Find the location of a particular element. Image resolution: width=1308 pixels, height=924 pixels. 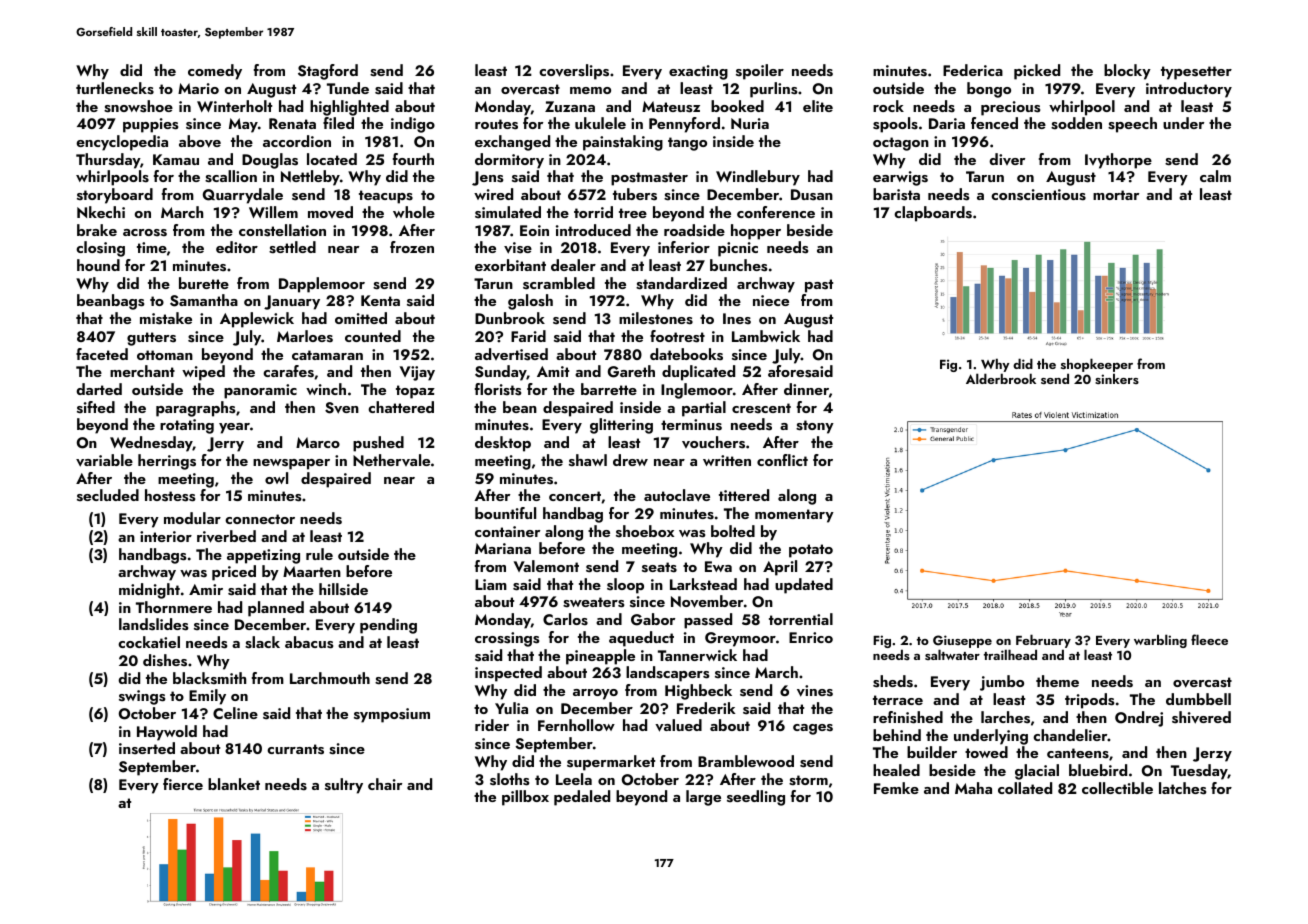

sinkers is located at coordinates (1117, 378).
